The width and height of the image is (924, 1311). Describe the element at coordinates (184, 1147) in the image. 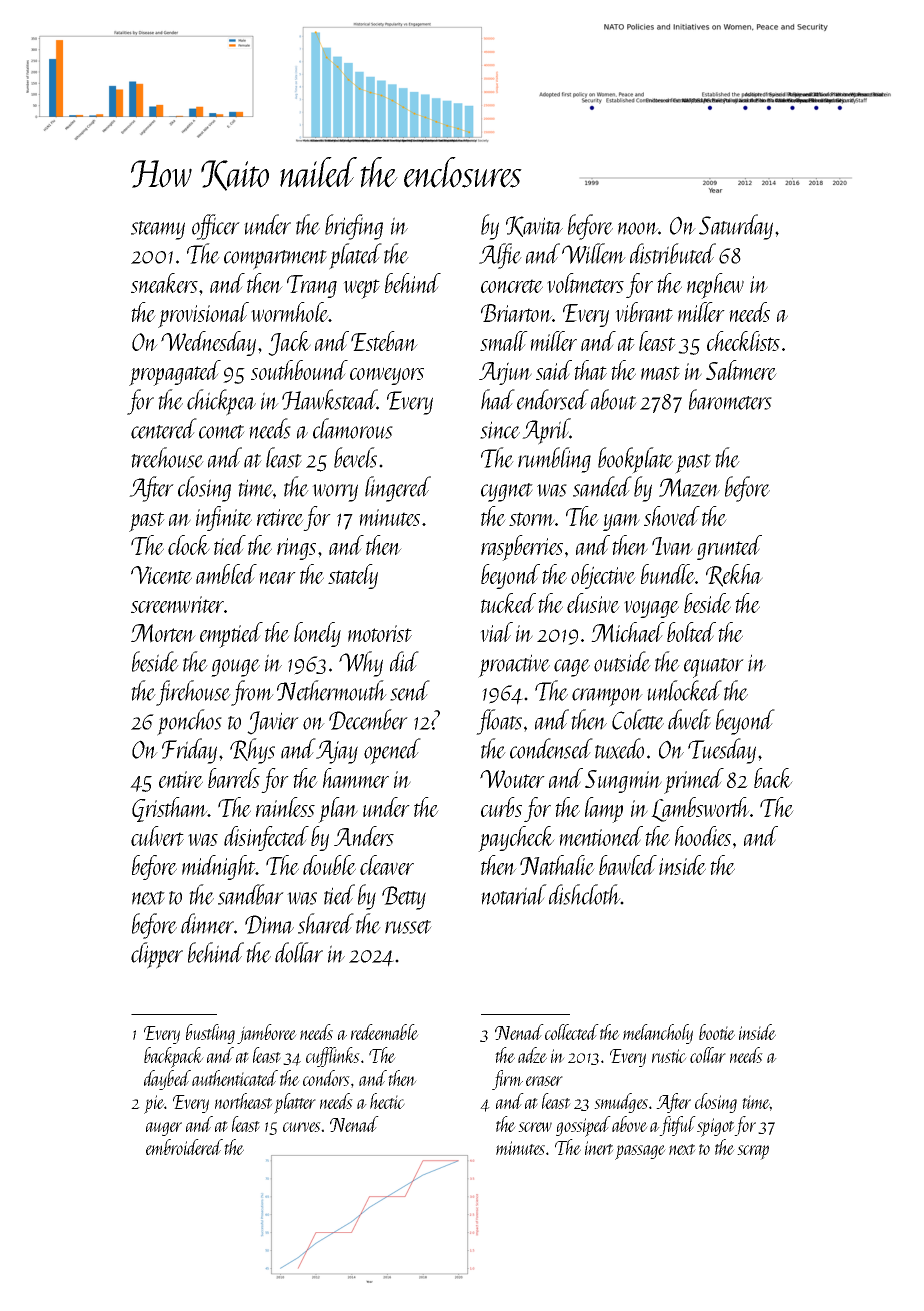

I see `embroidered` at that location.
